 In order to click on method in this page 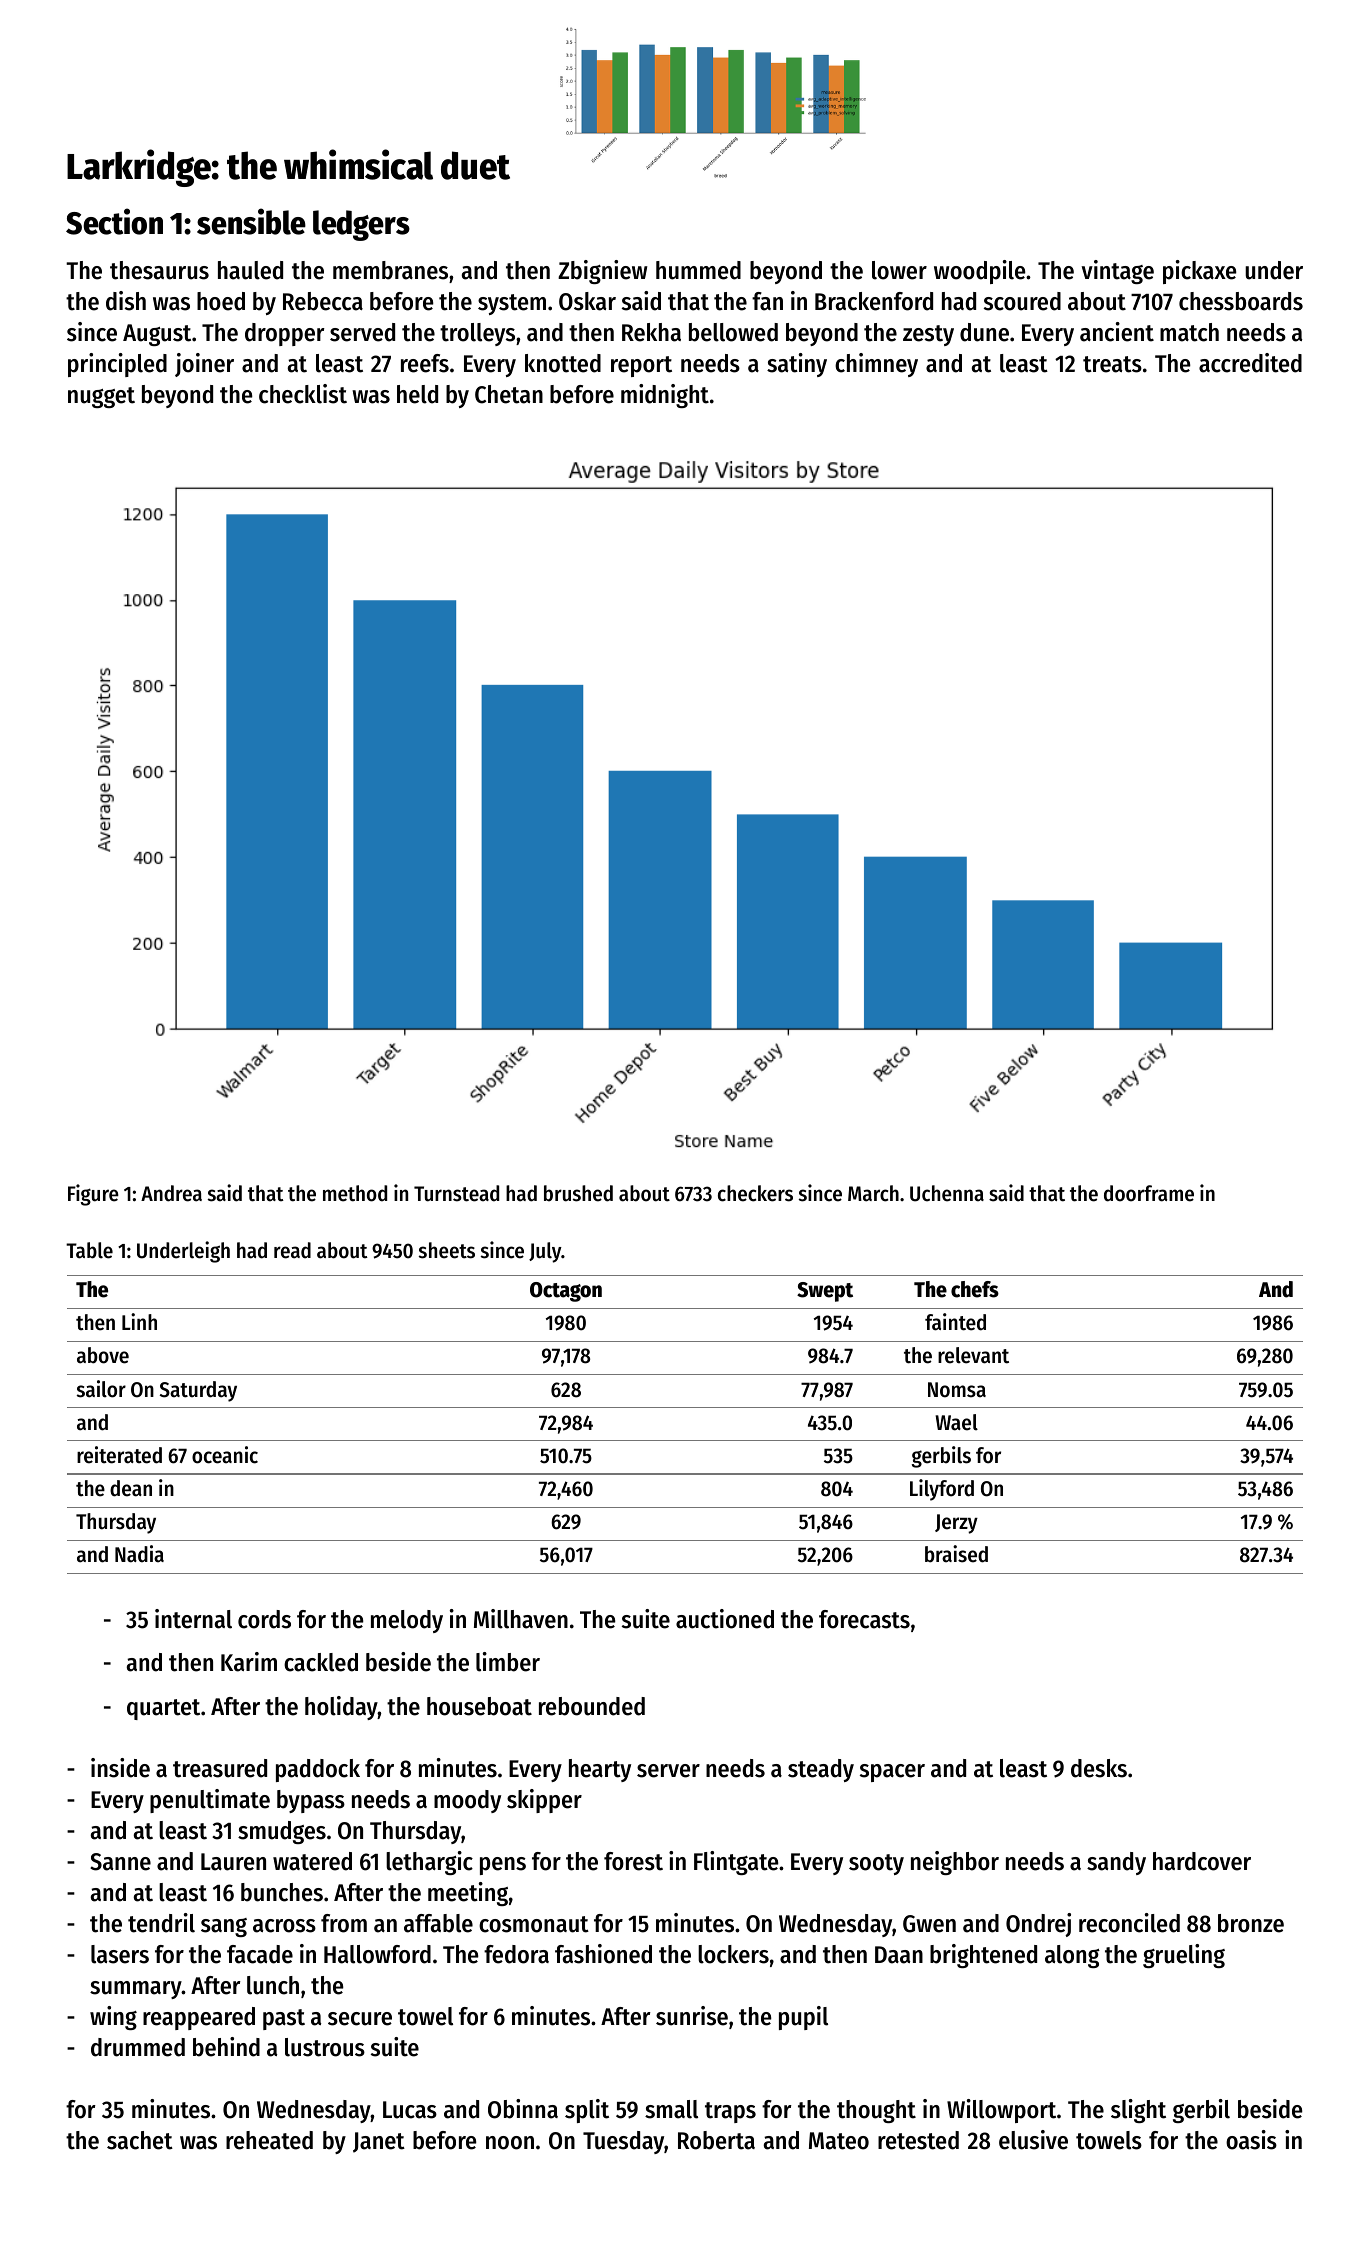, I will do `click(355, 1193)`.
